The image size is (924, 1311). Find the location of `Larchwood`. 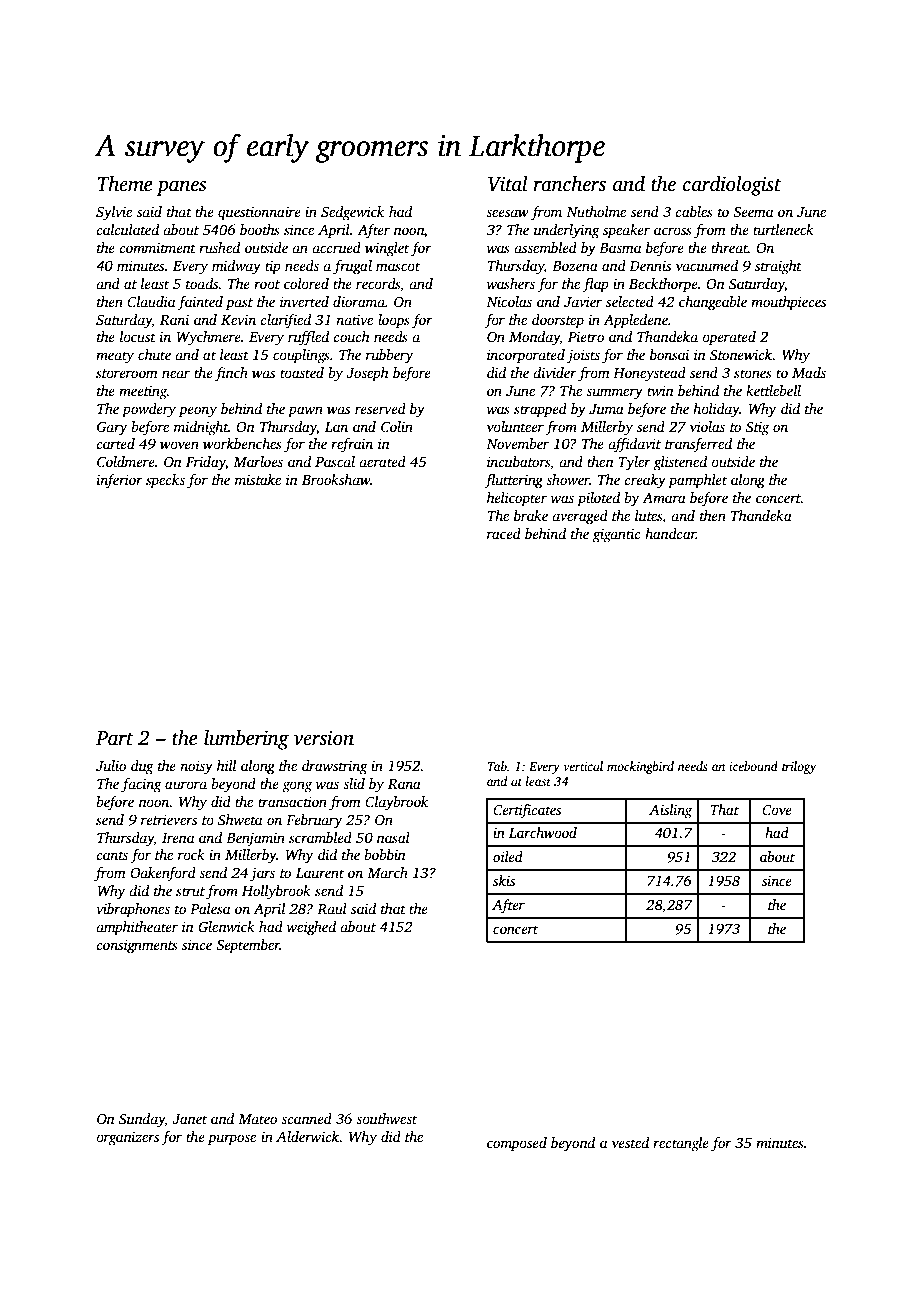

Larchwood is located at coordinates (543, 832).
